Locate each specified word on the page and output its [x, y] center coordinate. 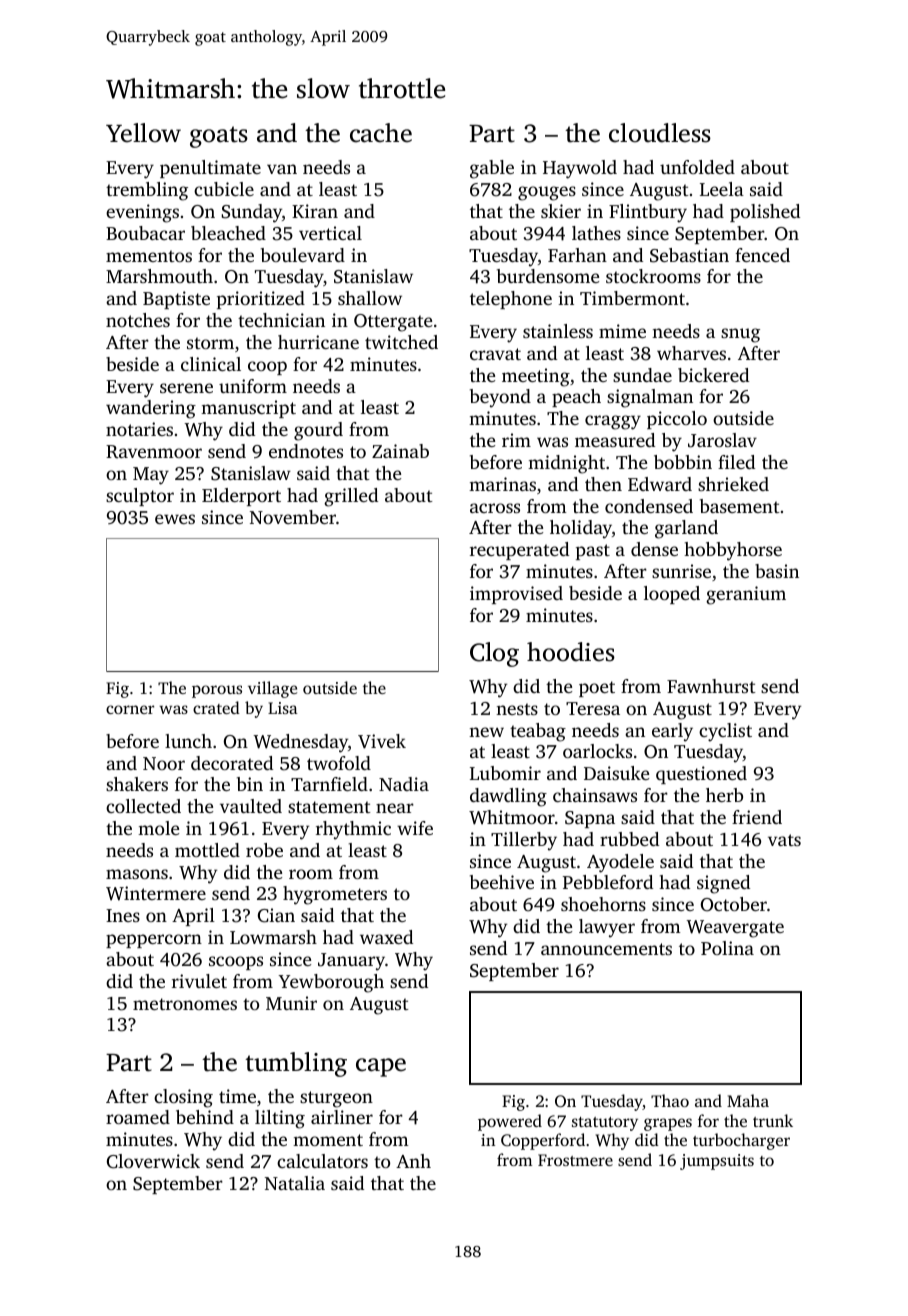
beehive [502, 882]
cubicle [224, 189]
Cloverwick [153, 1161]
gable [492, 169]
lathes [596, 233]
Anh [413, 1161]
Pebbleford [608, 882]
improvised [516, 595]
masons [137, 874]
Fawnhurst [711, 686]
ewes [175, 519]
